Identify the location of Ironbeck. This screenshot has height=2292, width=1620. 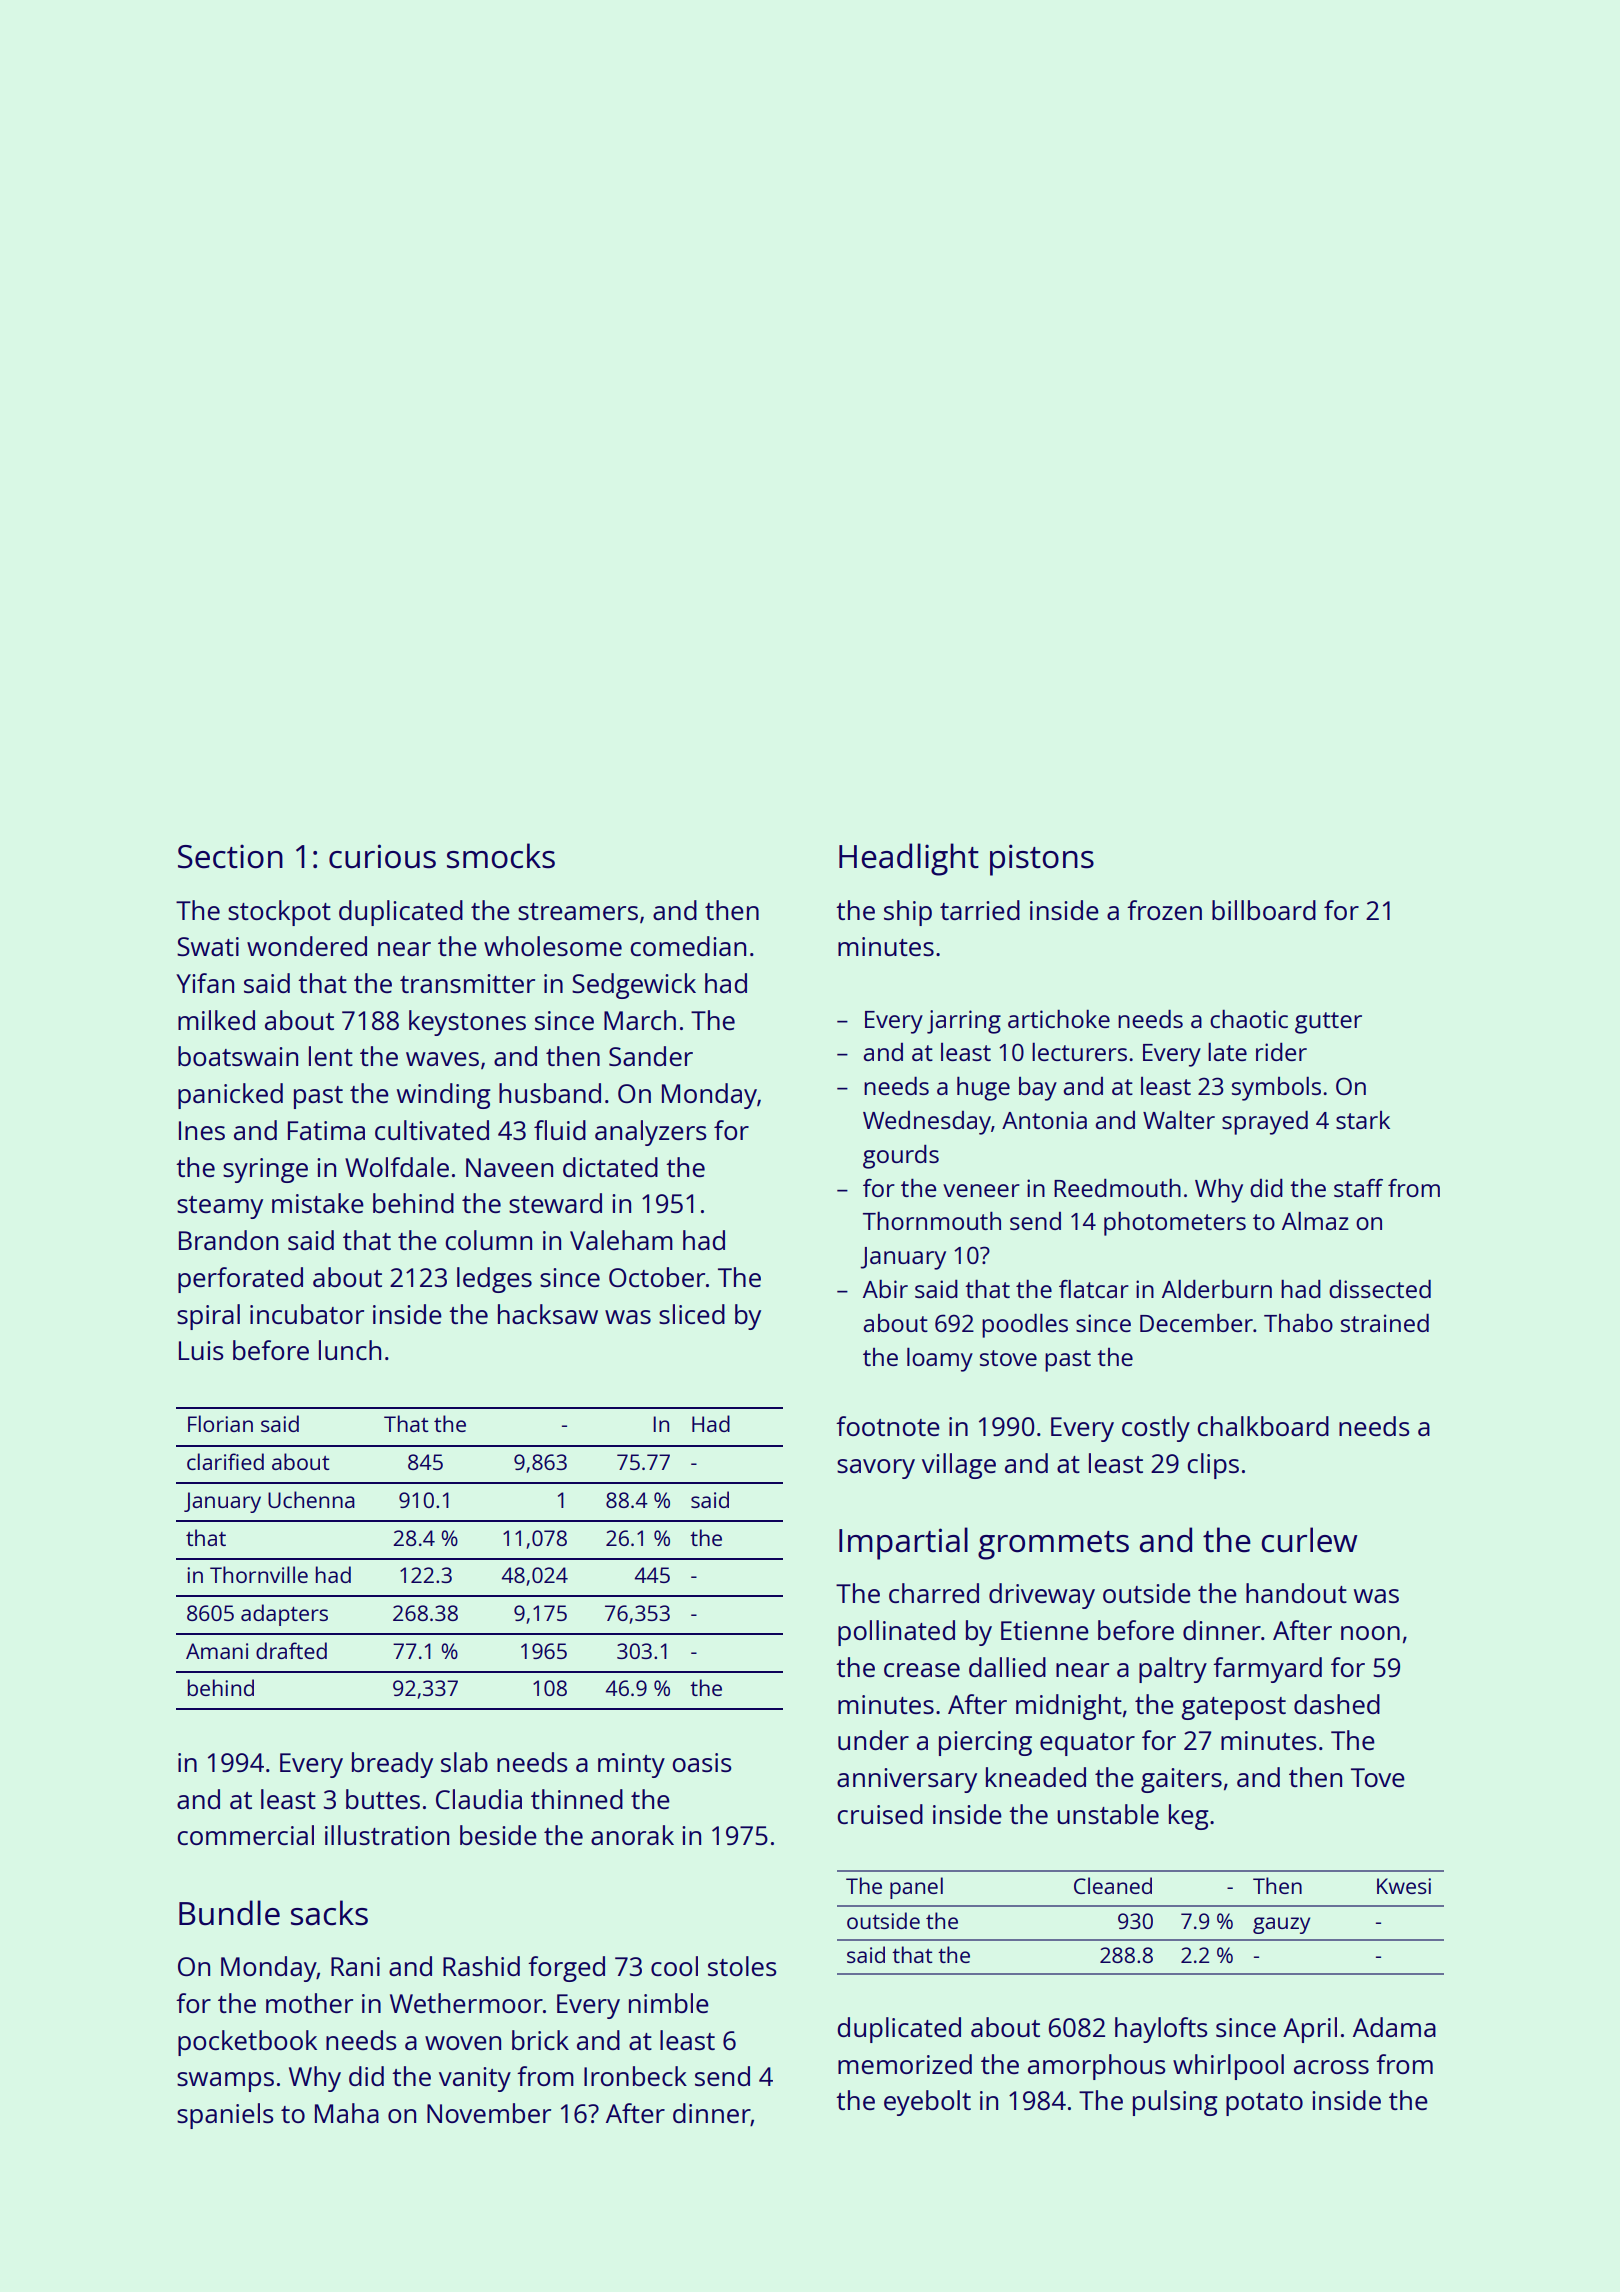
(635, 2076).
